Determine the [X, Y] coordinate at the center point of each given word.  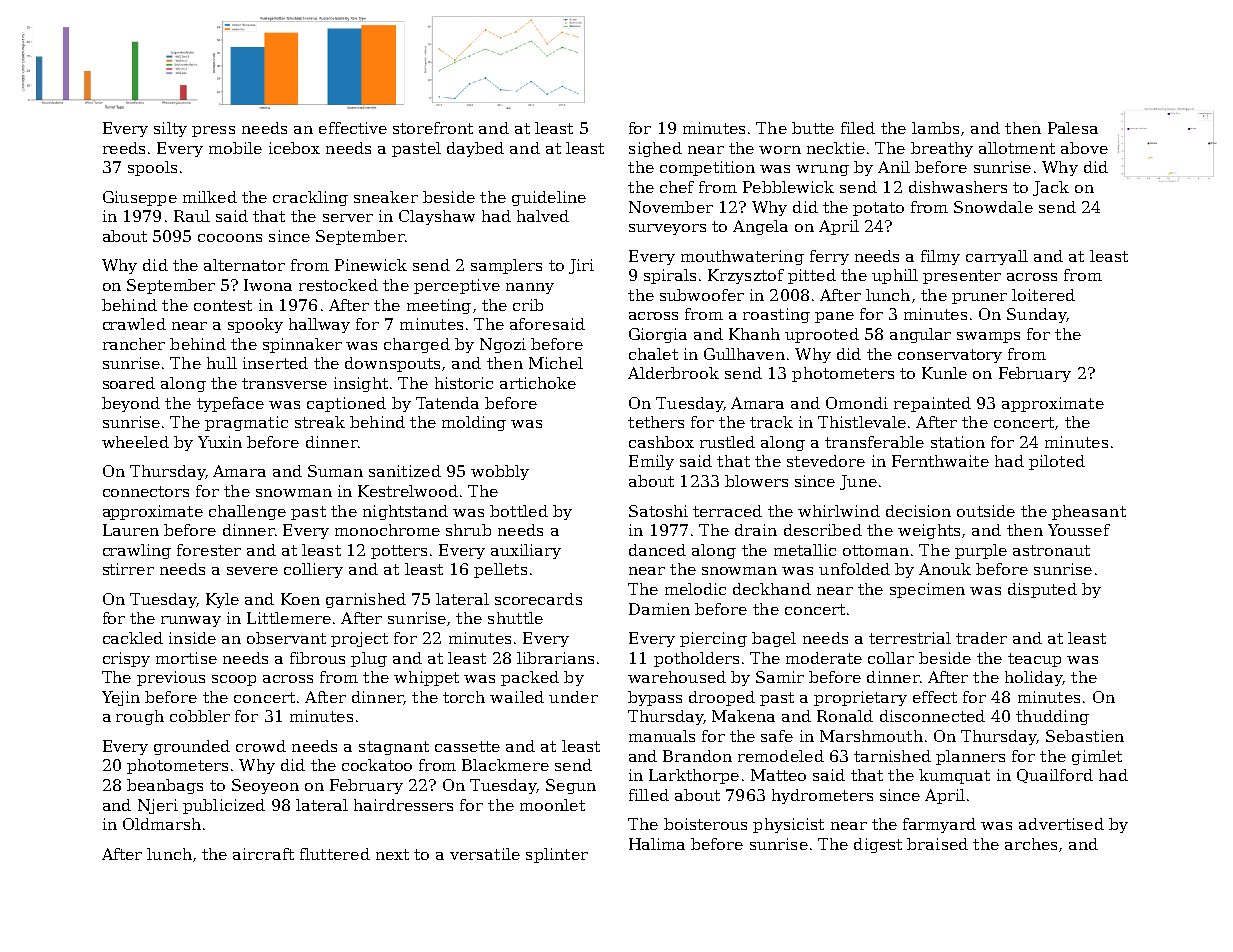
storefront [433, 128]
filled [649, 795]
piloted [1057, 462]
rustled [727, 442]
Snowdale [993, 207]
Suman [335, 471]
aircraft [263, 854]
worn [780, 150]
